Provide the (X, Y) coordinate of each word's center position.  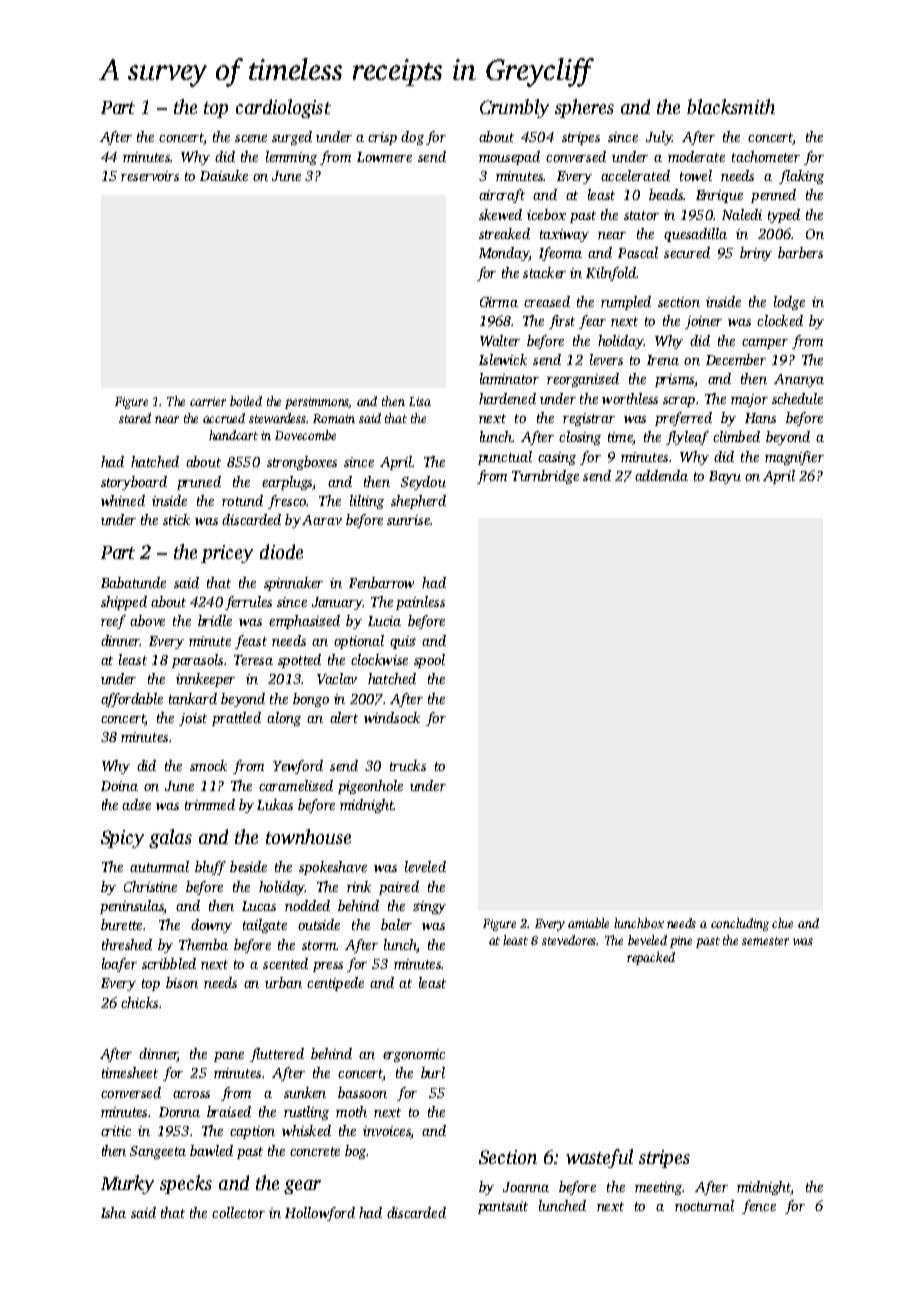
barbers (800, 252)
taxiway (564, 235)
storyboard (134, 483)
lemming (291, 158)
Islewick (503, 359)
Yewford (298, 767)
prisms (674, 380)
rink (359, 886)
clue (782, 923)
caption (252, 1132)
